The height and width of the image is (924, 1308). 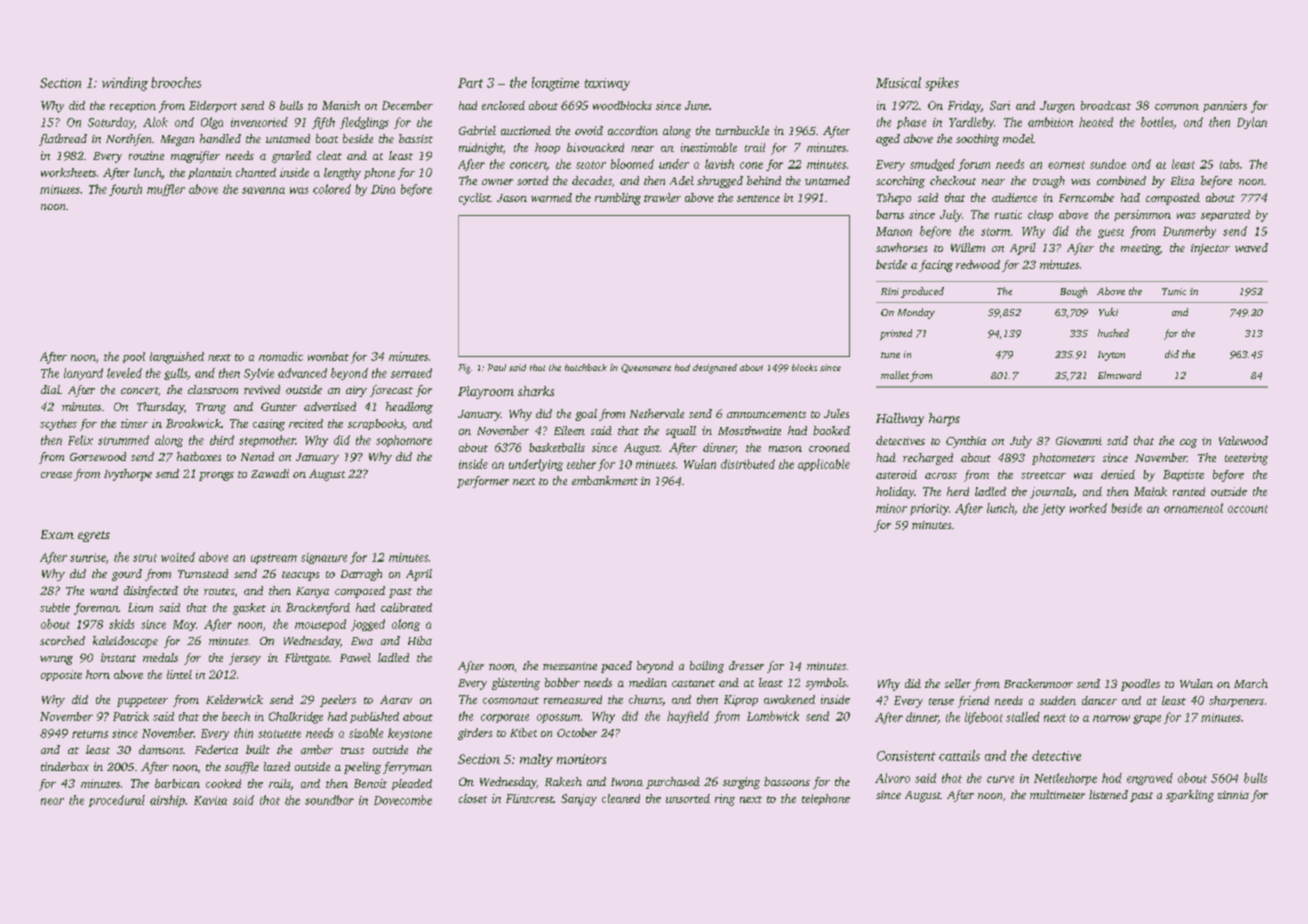 I want to click on purchased, so click(x=673, y=783).
